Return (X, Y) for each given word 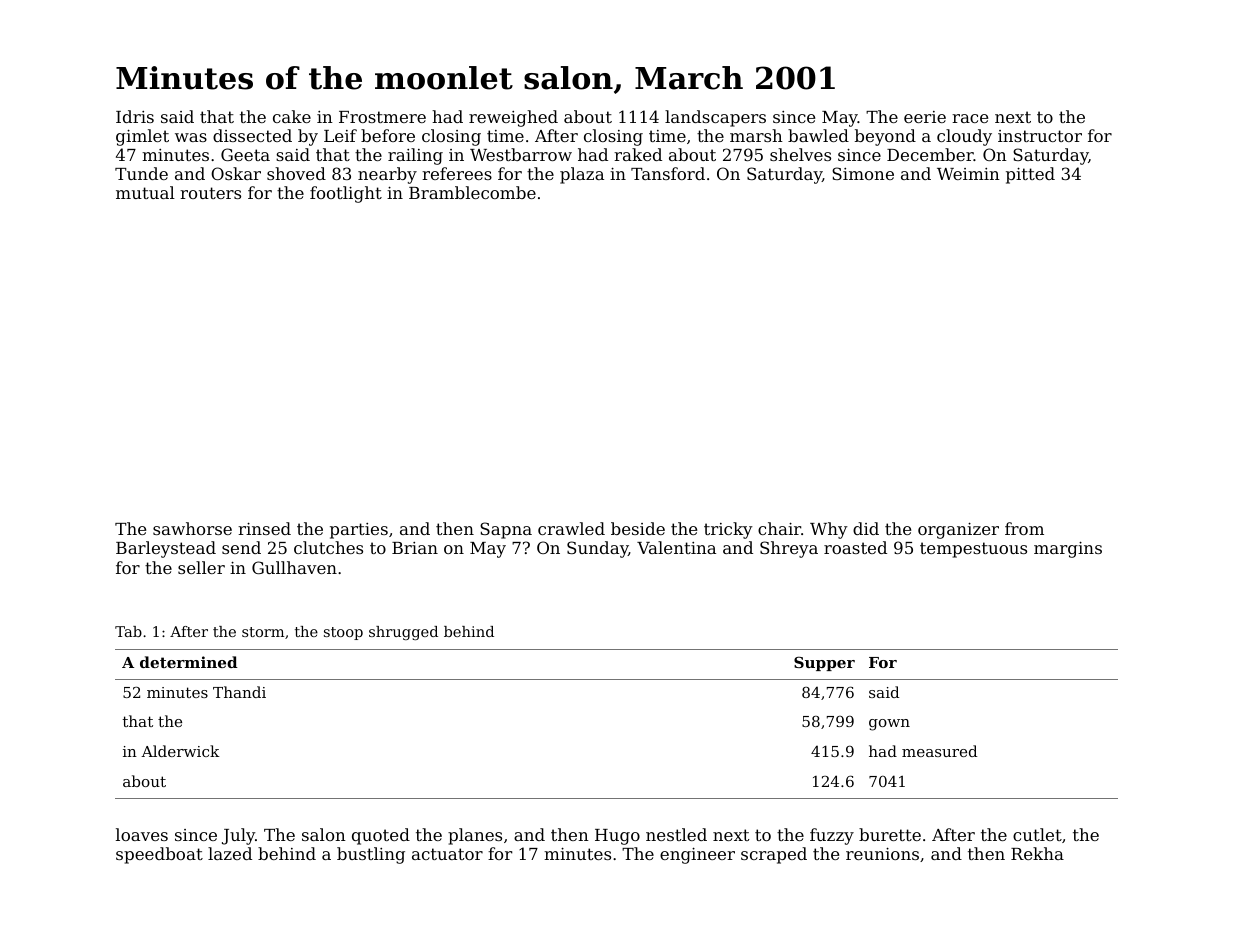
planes (475, 836)
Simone (863, 173)
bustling (371, 855)
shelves (800, 154)
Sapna (506, 530)
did (866, 528)
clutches (328, 547)
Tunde (141, 173)
